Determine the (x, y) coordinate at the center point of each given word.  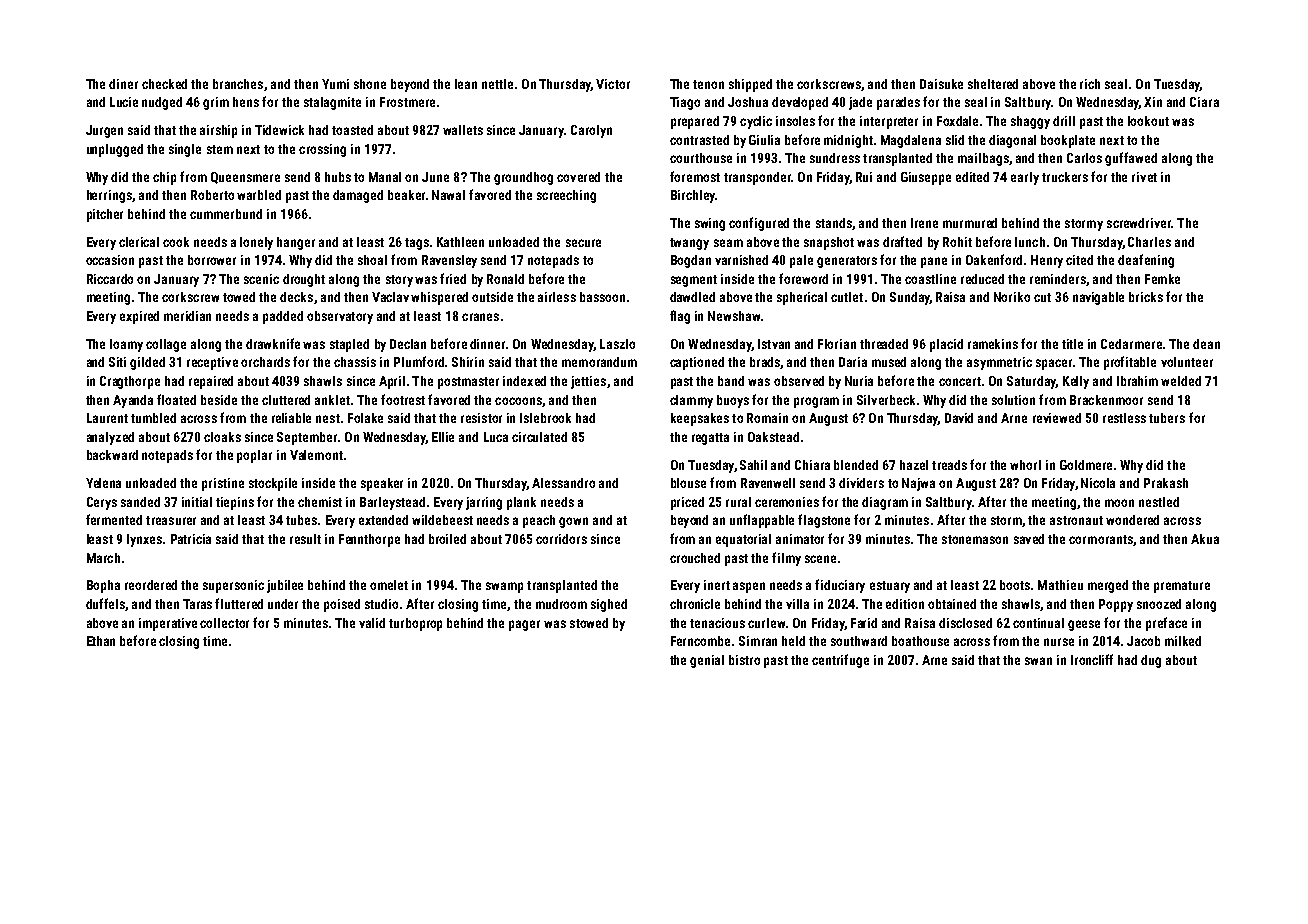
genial (707, 661)
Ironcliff (1092, 659)
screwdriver (1139, 223)
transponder (757, 178)
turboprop (415, 624)
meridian (187, 316)
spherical (802, 298)
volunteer (1187, 362)
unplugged (115, 150)
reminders (1058, 279)
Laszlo (617, 344)
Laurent (107, 418)
